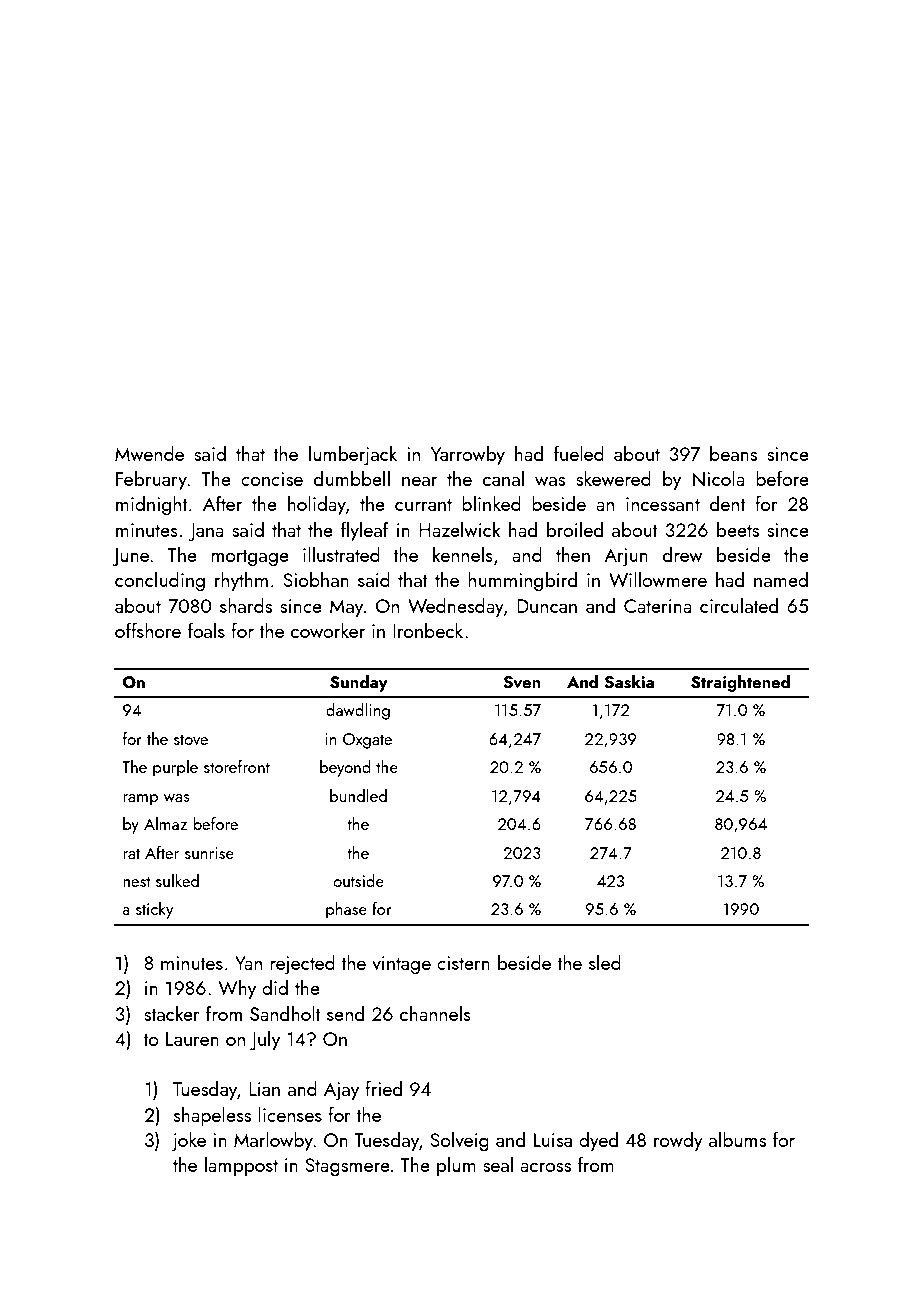  I want to click on midnight, so click(152, 506).
